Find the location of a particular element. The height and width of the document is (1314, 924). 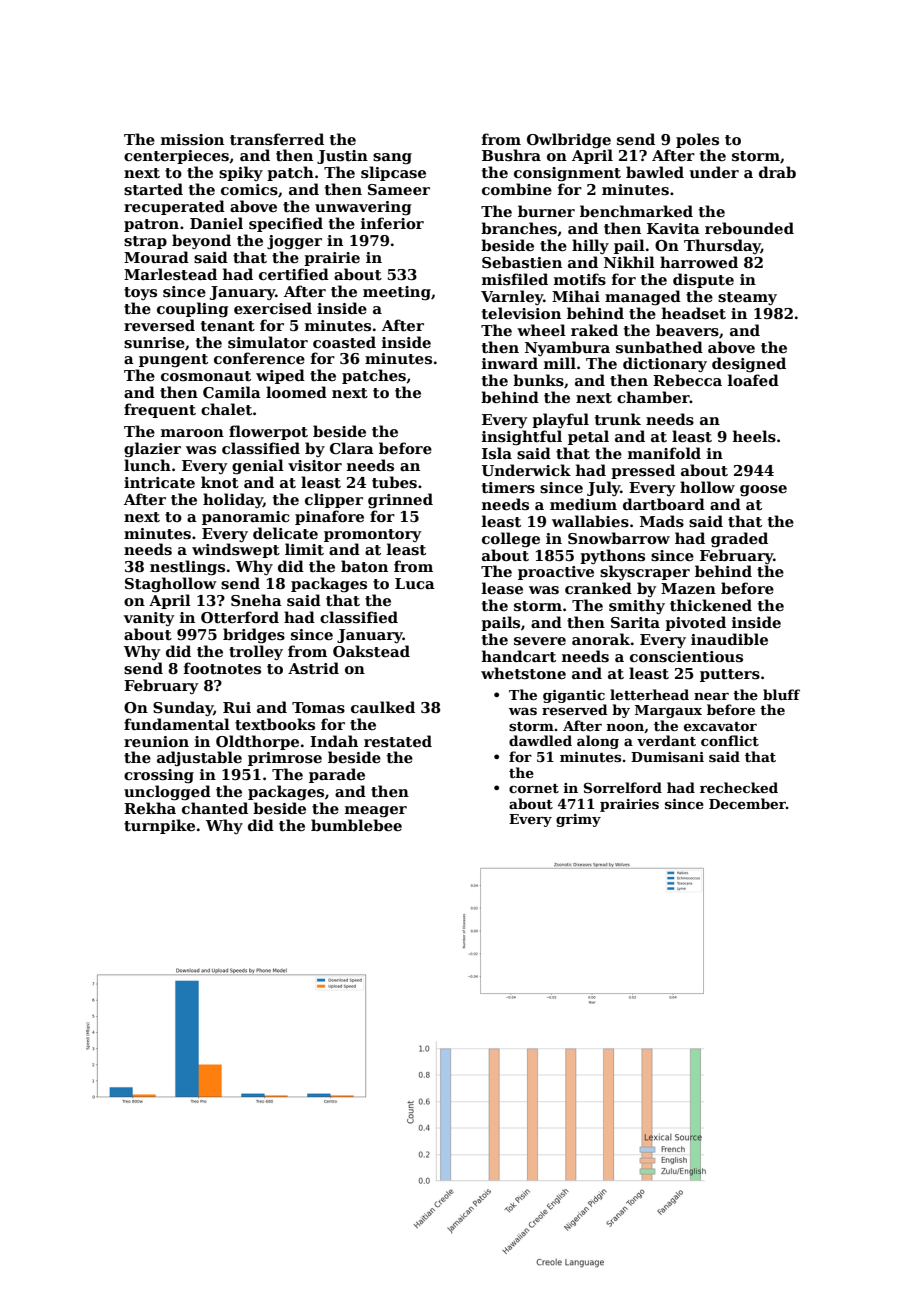

centerpieces is located at coordinates (176, 157).
